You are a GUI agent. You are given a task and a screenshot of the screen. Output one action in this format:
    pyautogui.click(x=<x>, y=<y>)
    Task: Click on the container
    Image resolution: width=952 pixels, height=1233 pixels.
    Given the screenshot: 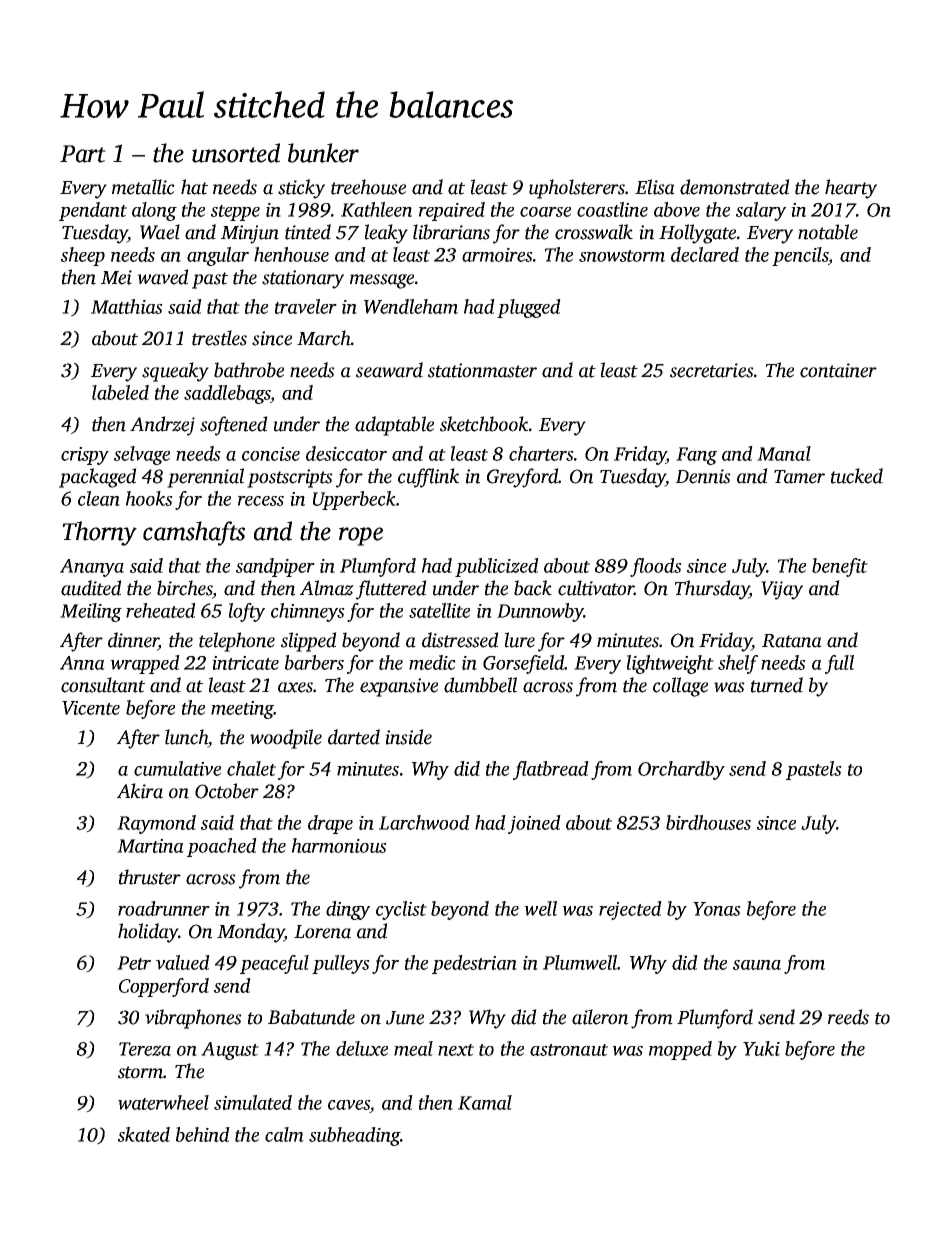 What is the action you would take?
    pyautogui.click(x=838, y=370)
